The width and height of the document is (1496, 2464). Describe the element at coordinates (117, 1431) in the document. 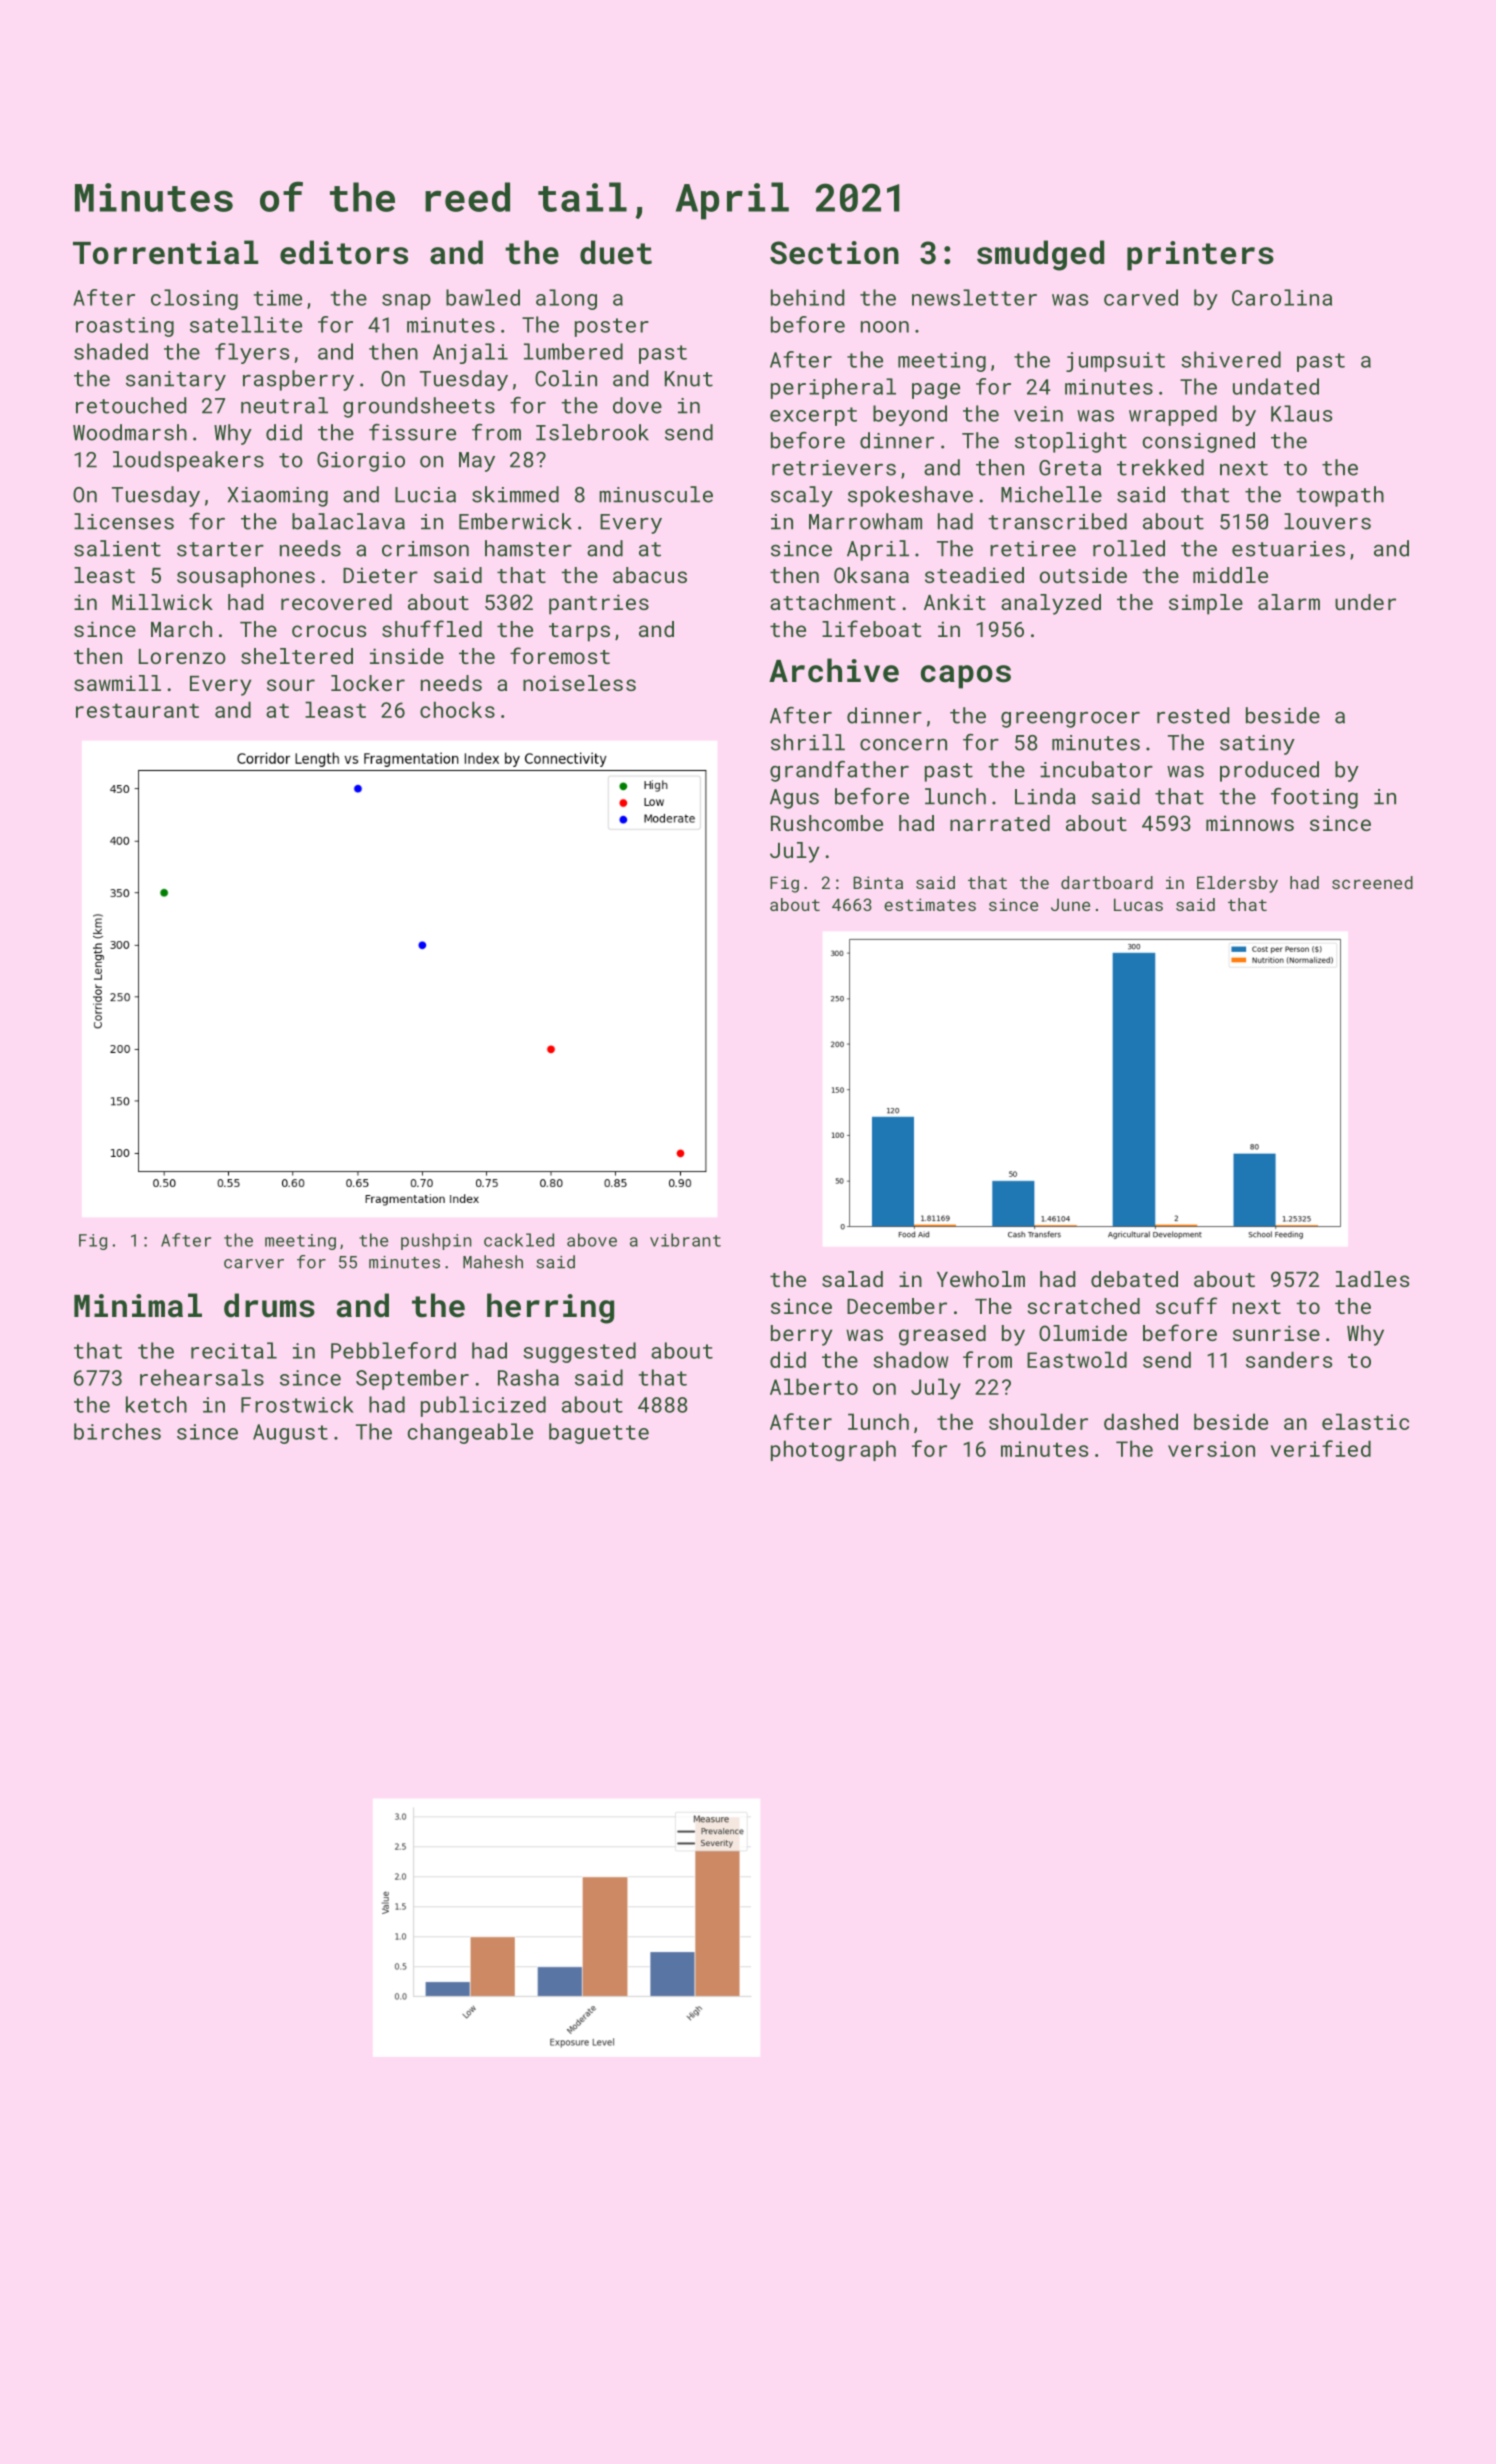

I see `birches` at that location.
